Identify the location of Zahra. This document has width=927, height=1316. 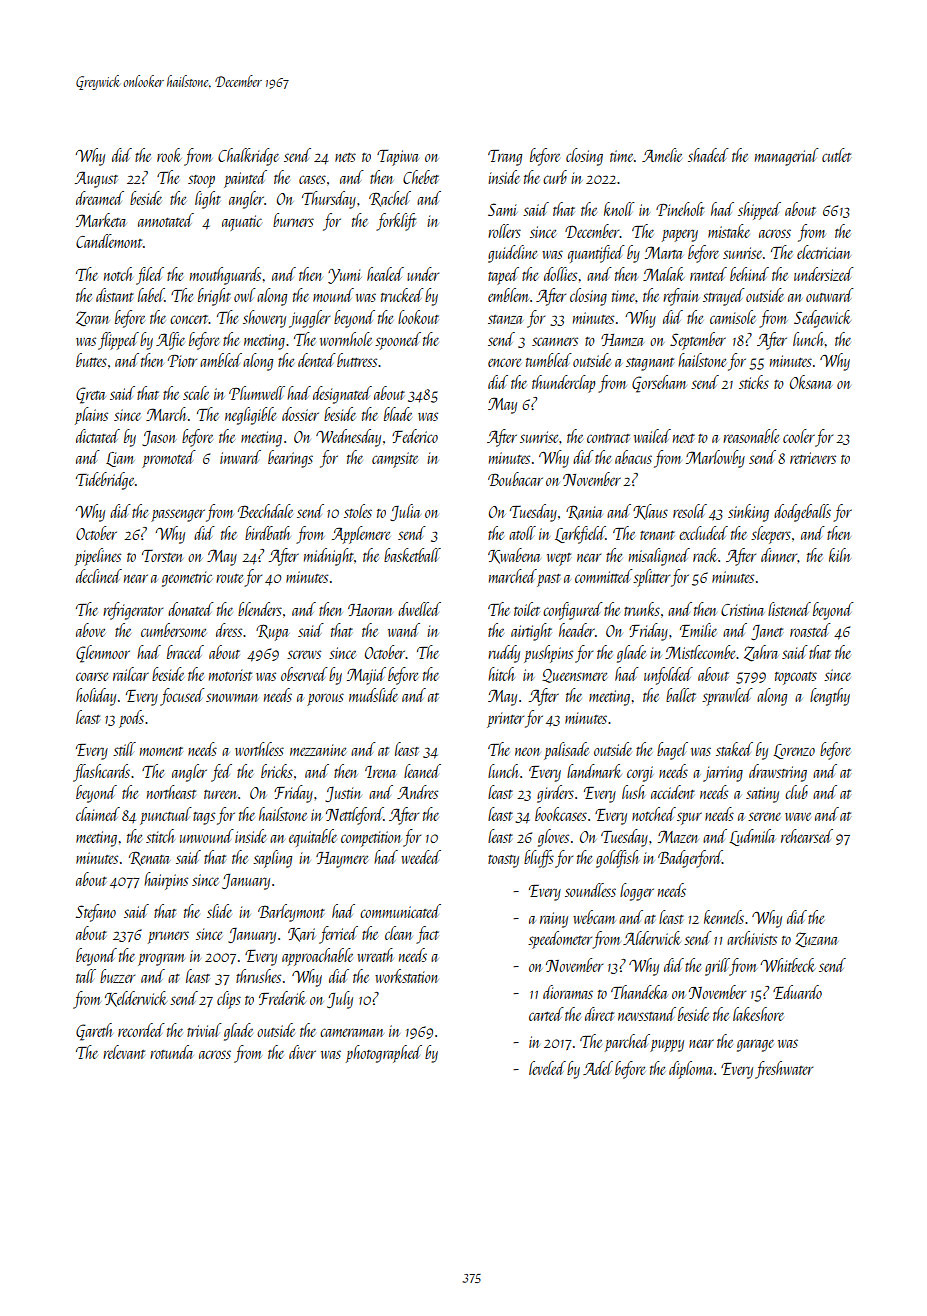
(761, 653).
